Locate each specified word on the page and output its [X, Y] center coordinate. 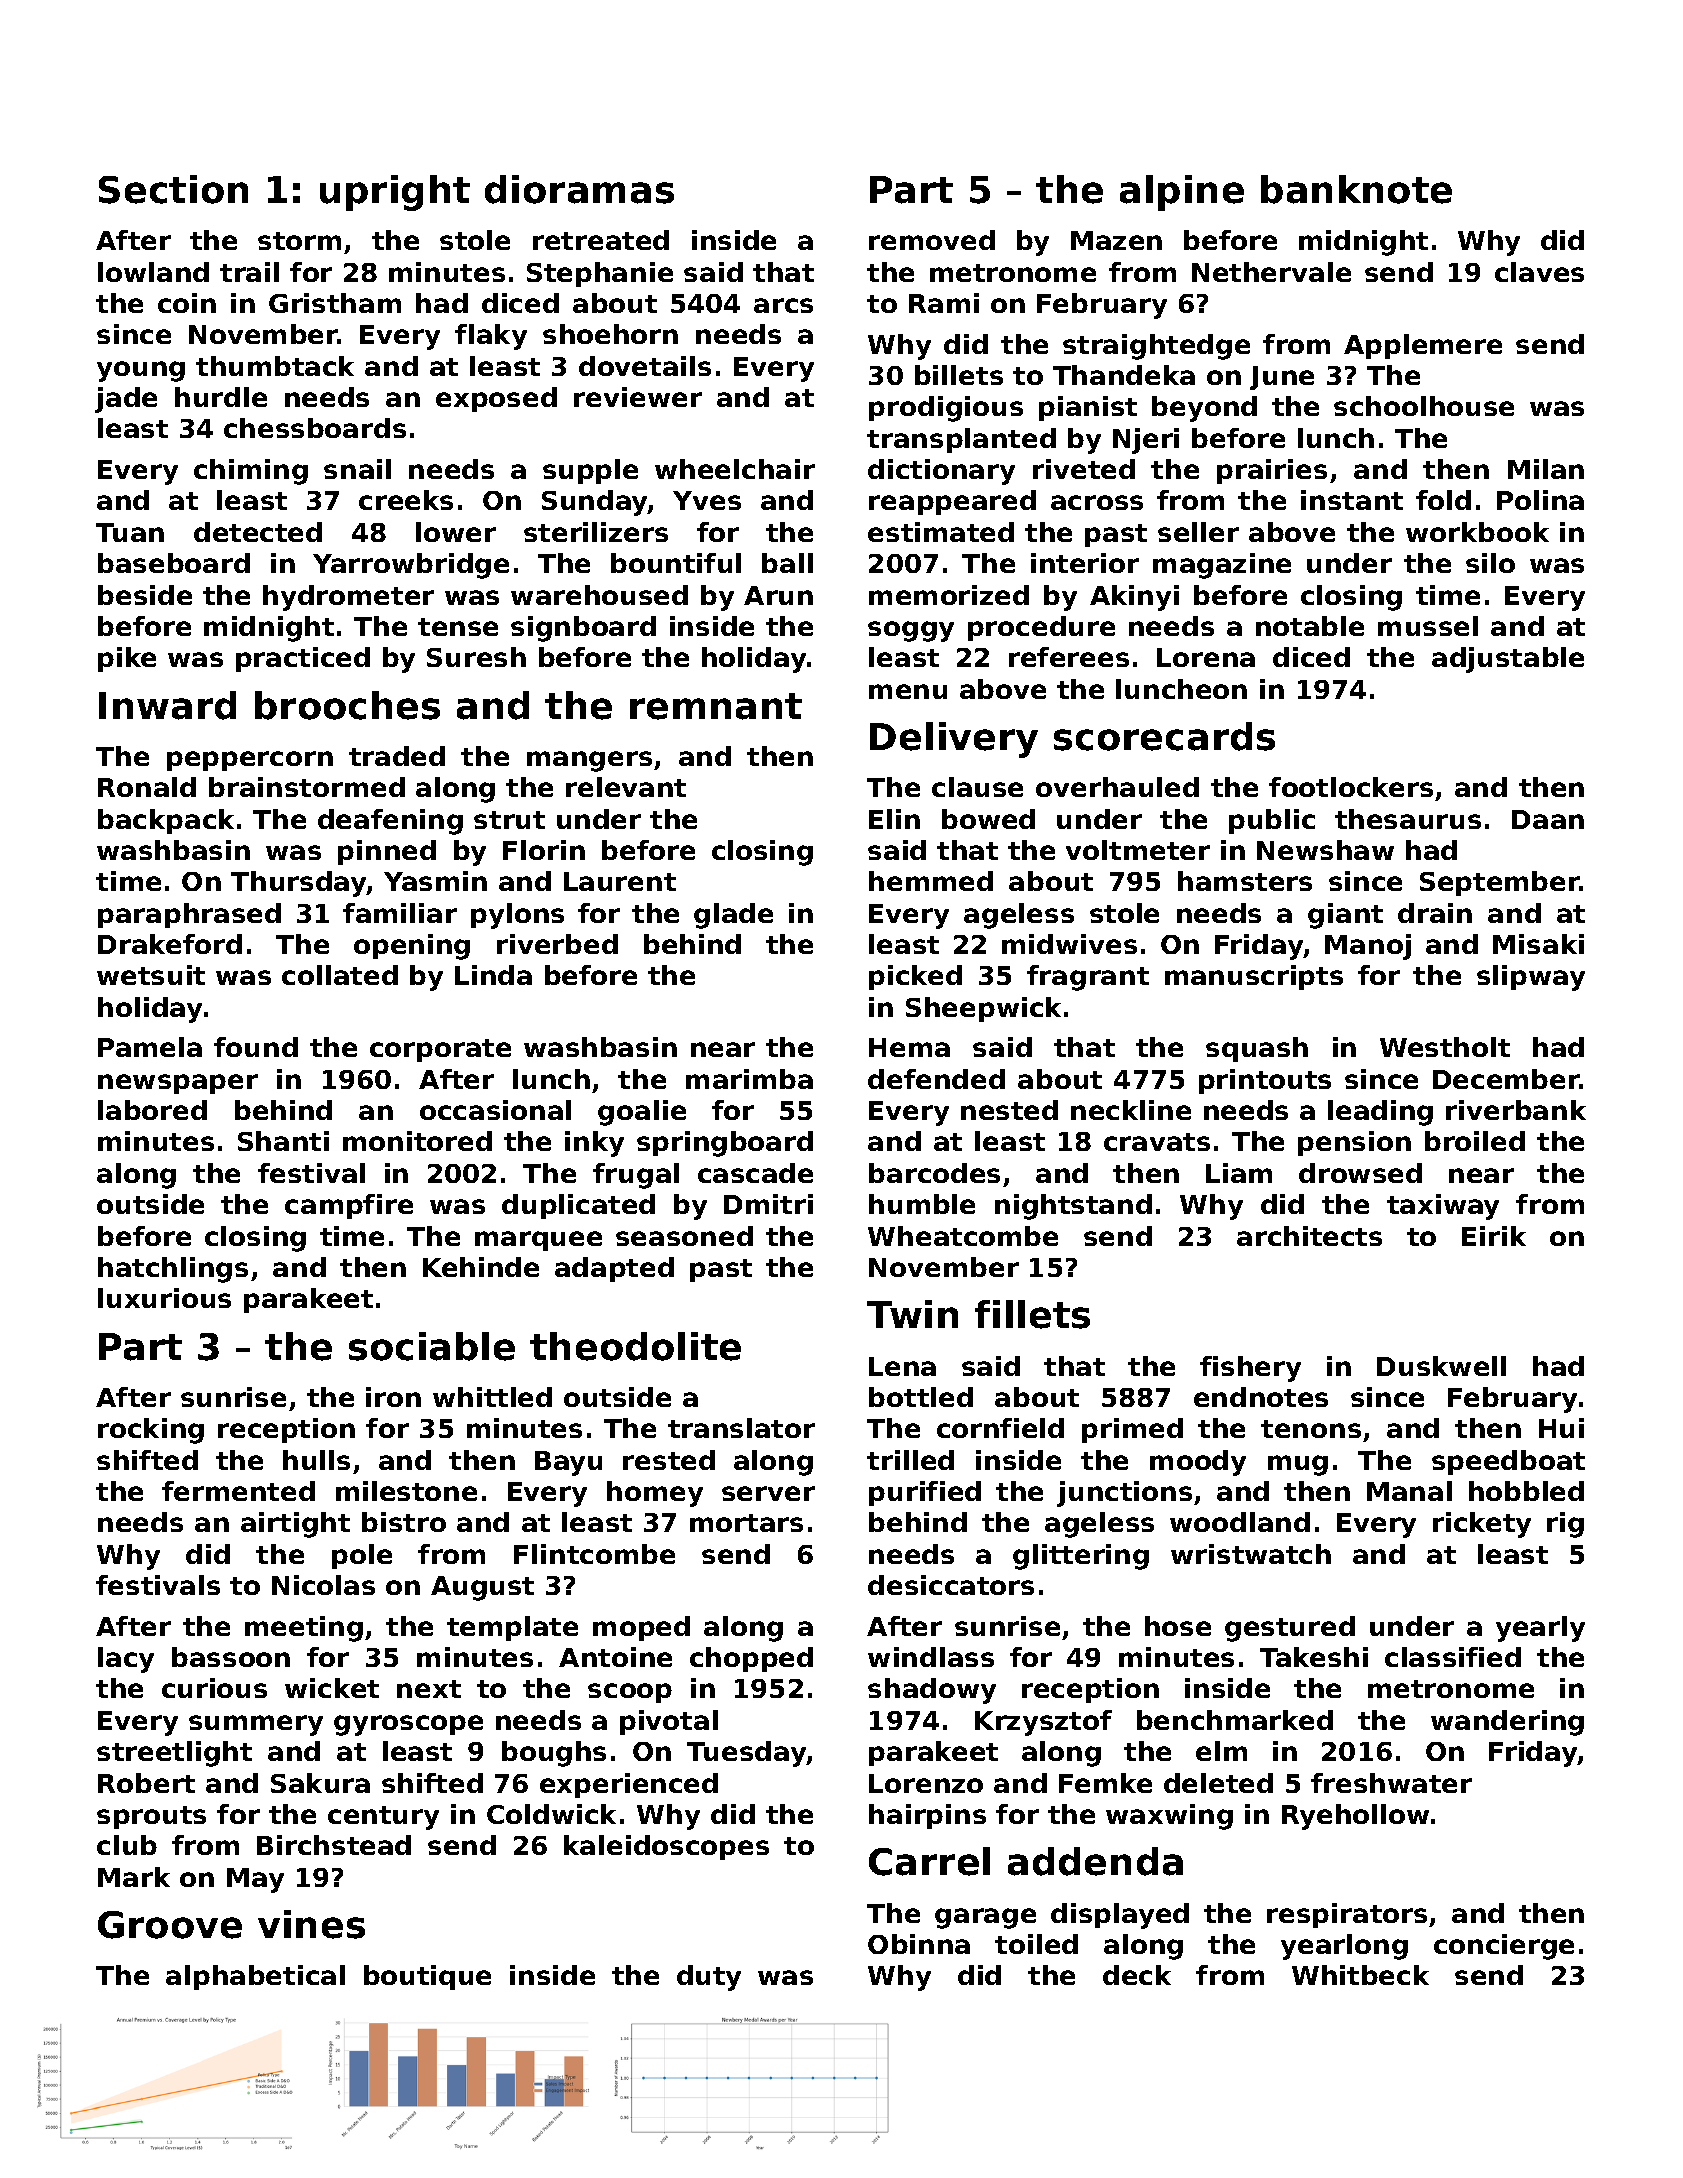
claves [1539, 272]
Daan [1548, 819]
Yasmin [435, 881]
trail [249, 272]
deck [1137, 1975]
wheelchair [735, 469]
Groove [170, 1925]
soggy [911, 631]
